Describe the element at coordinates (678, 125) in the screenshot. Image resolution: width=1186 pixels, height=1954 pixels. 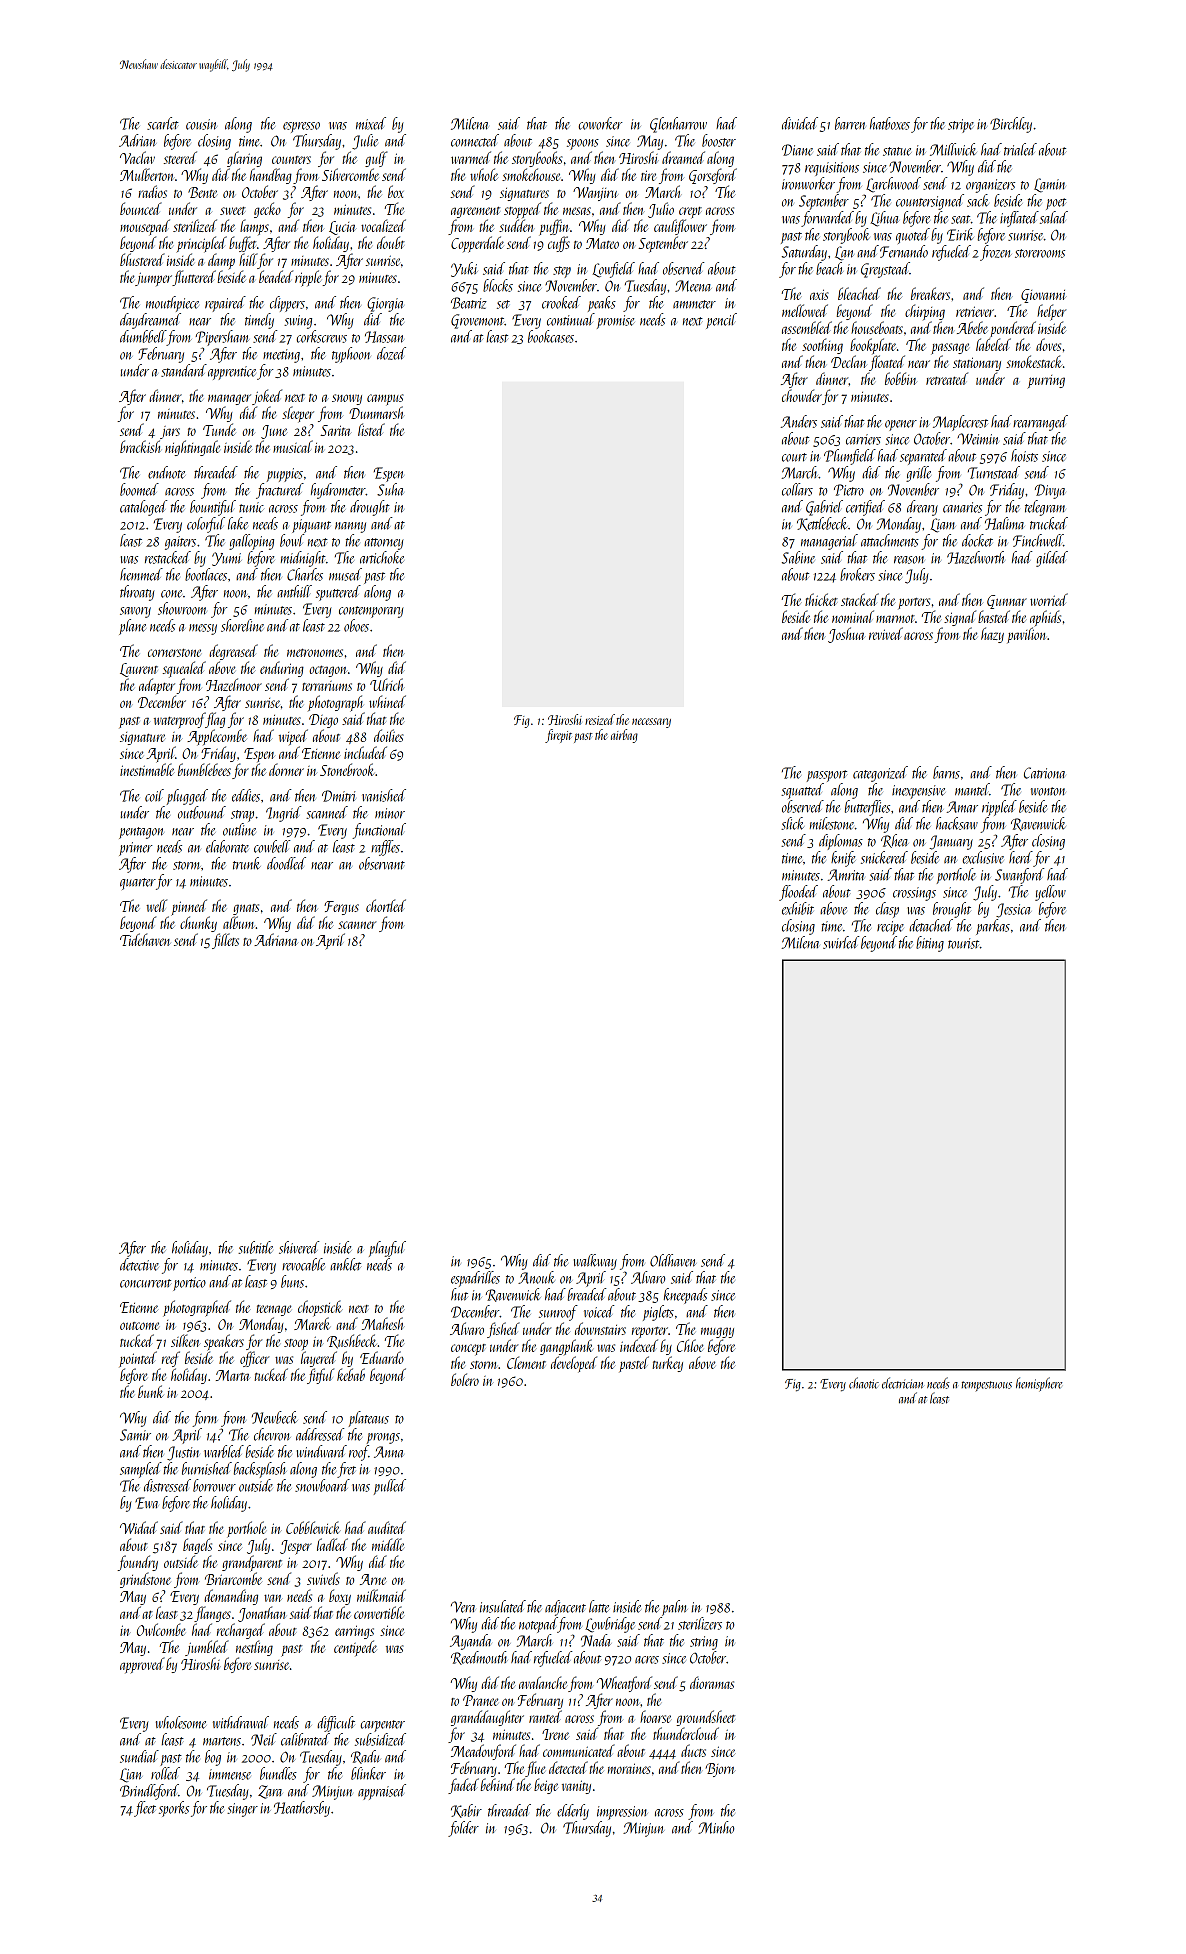
I see `Glenharrow` at that location.
